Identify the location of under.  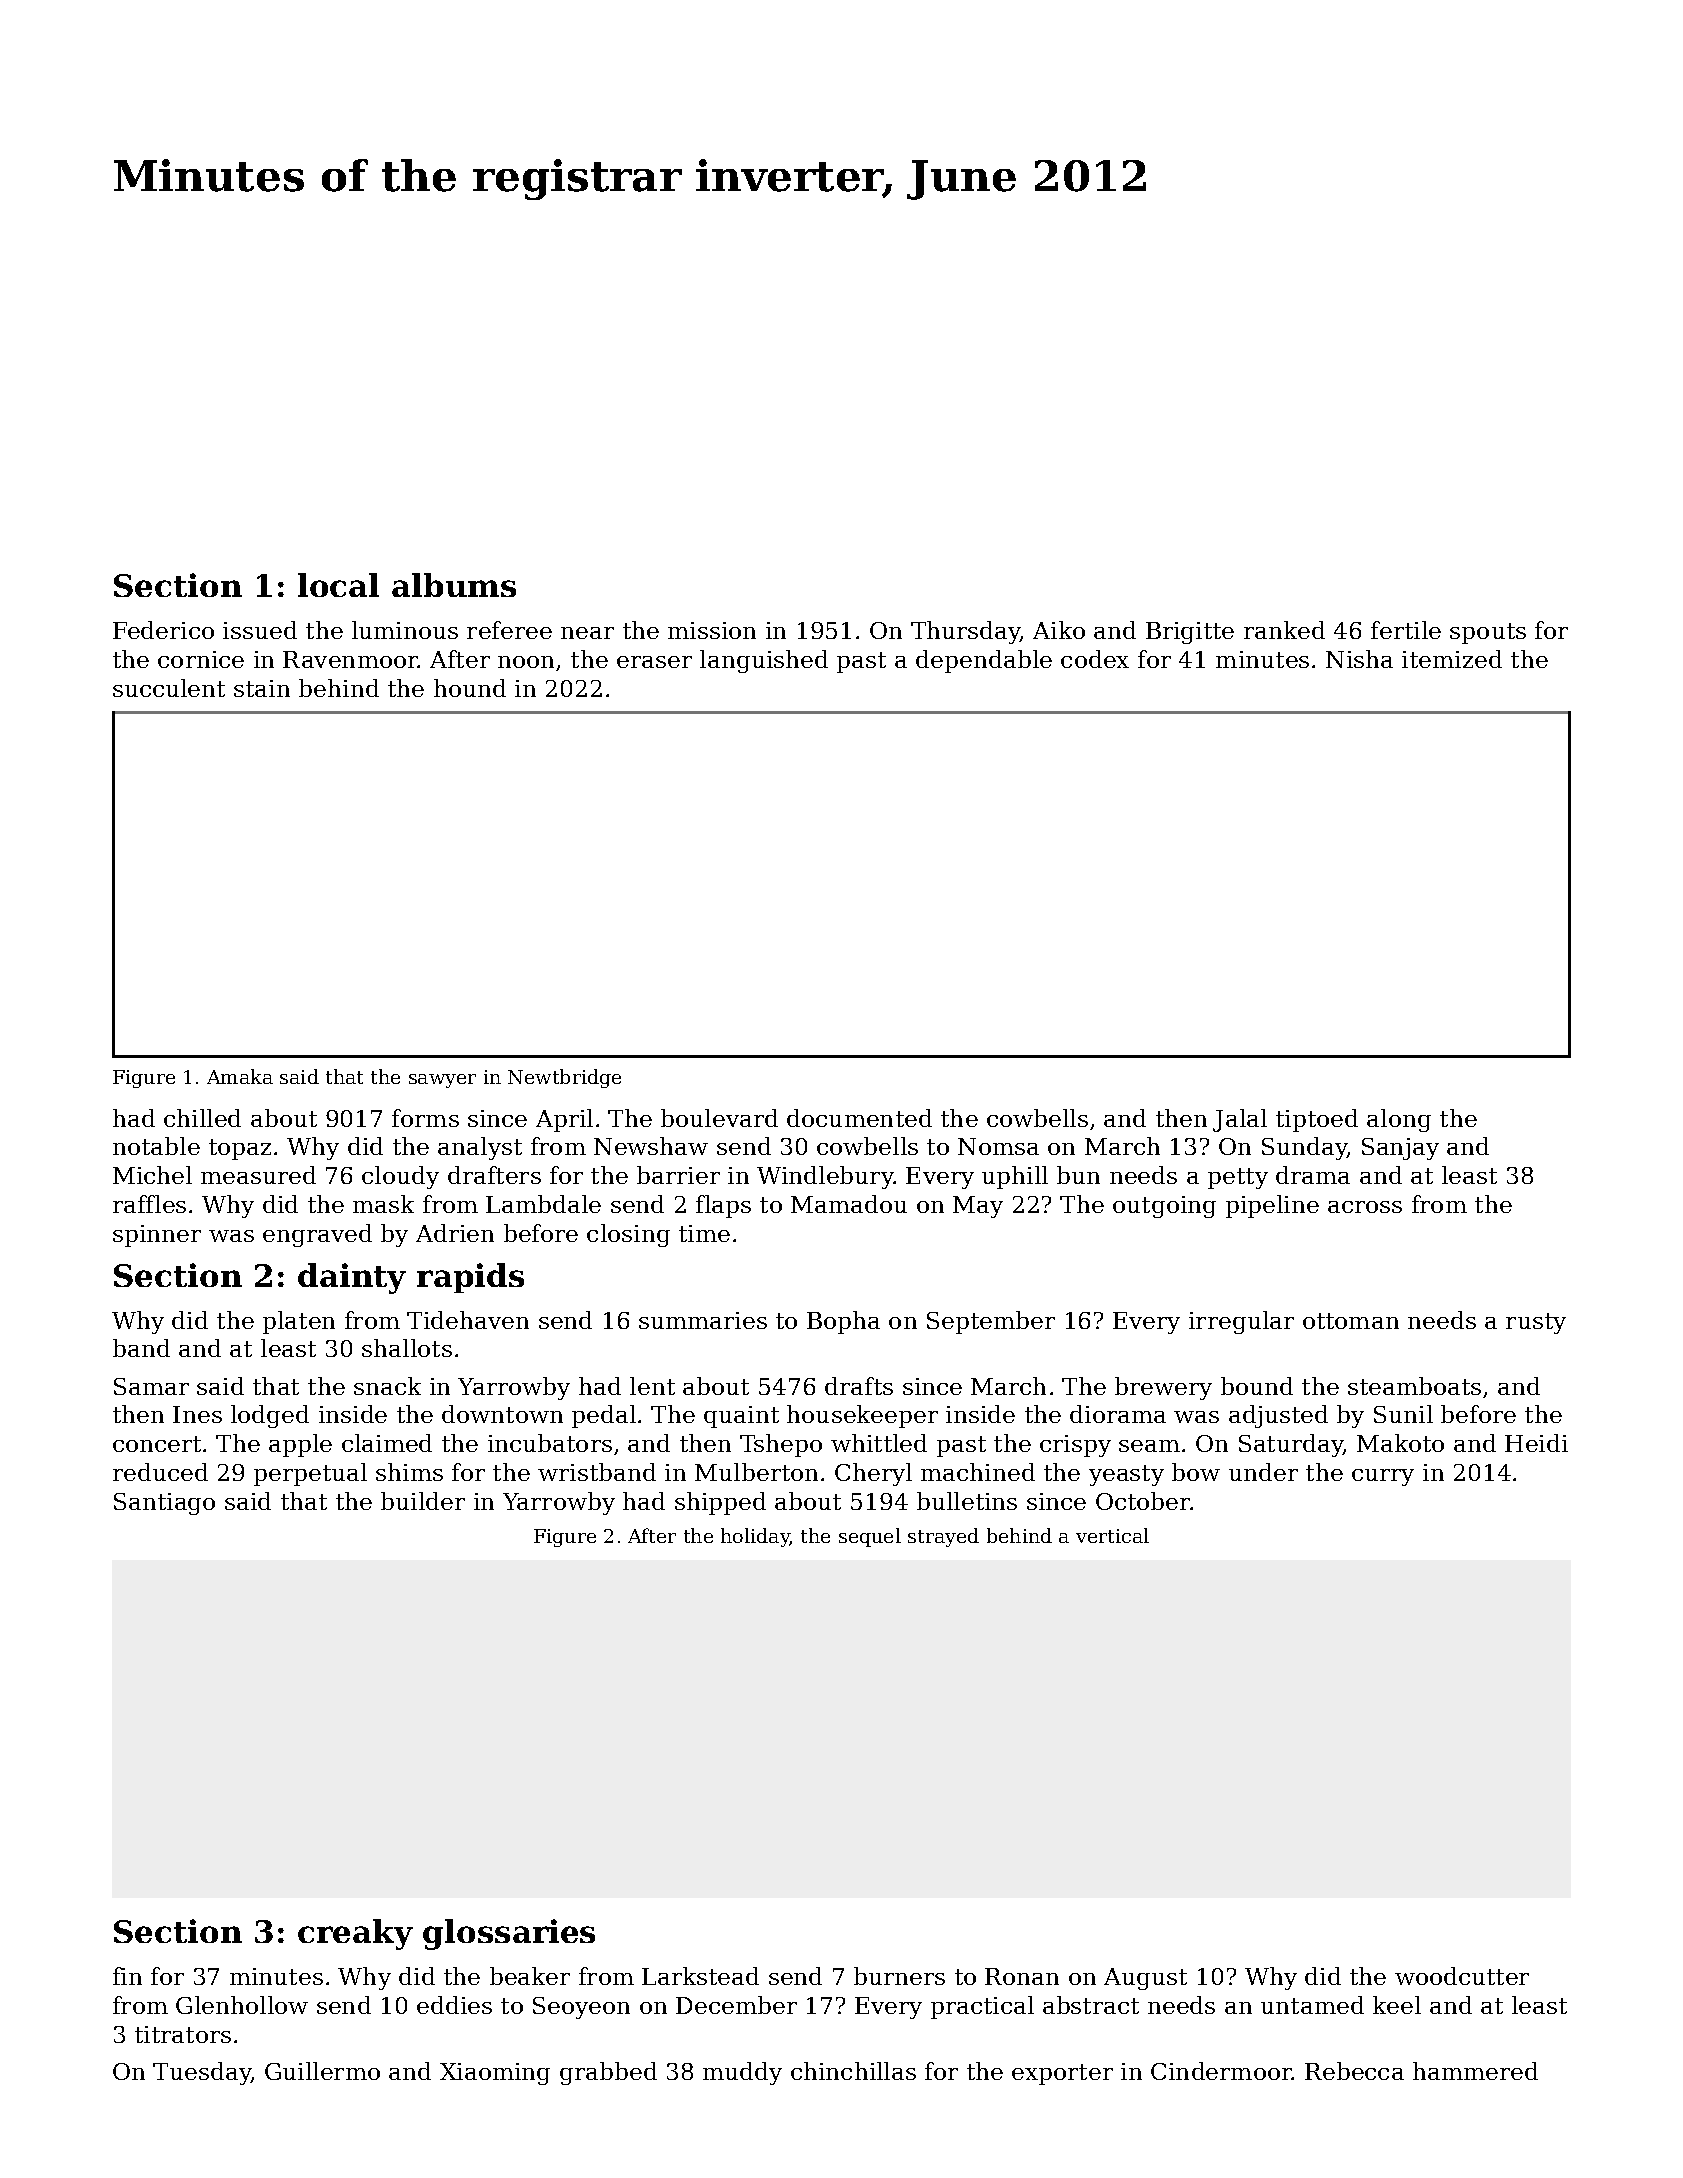
(1263, 1472).
